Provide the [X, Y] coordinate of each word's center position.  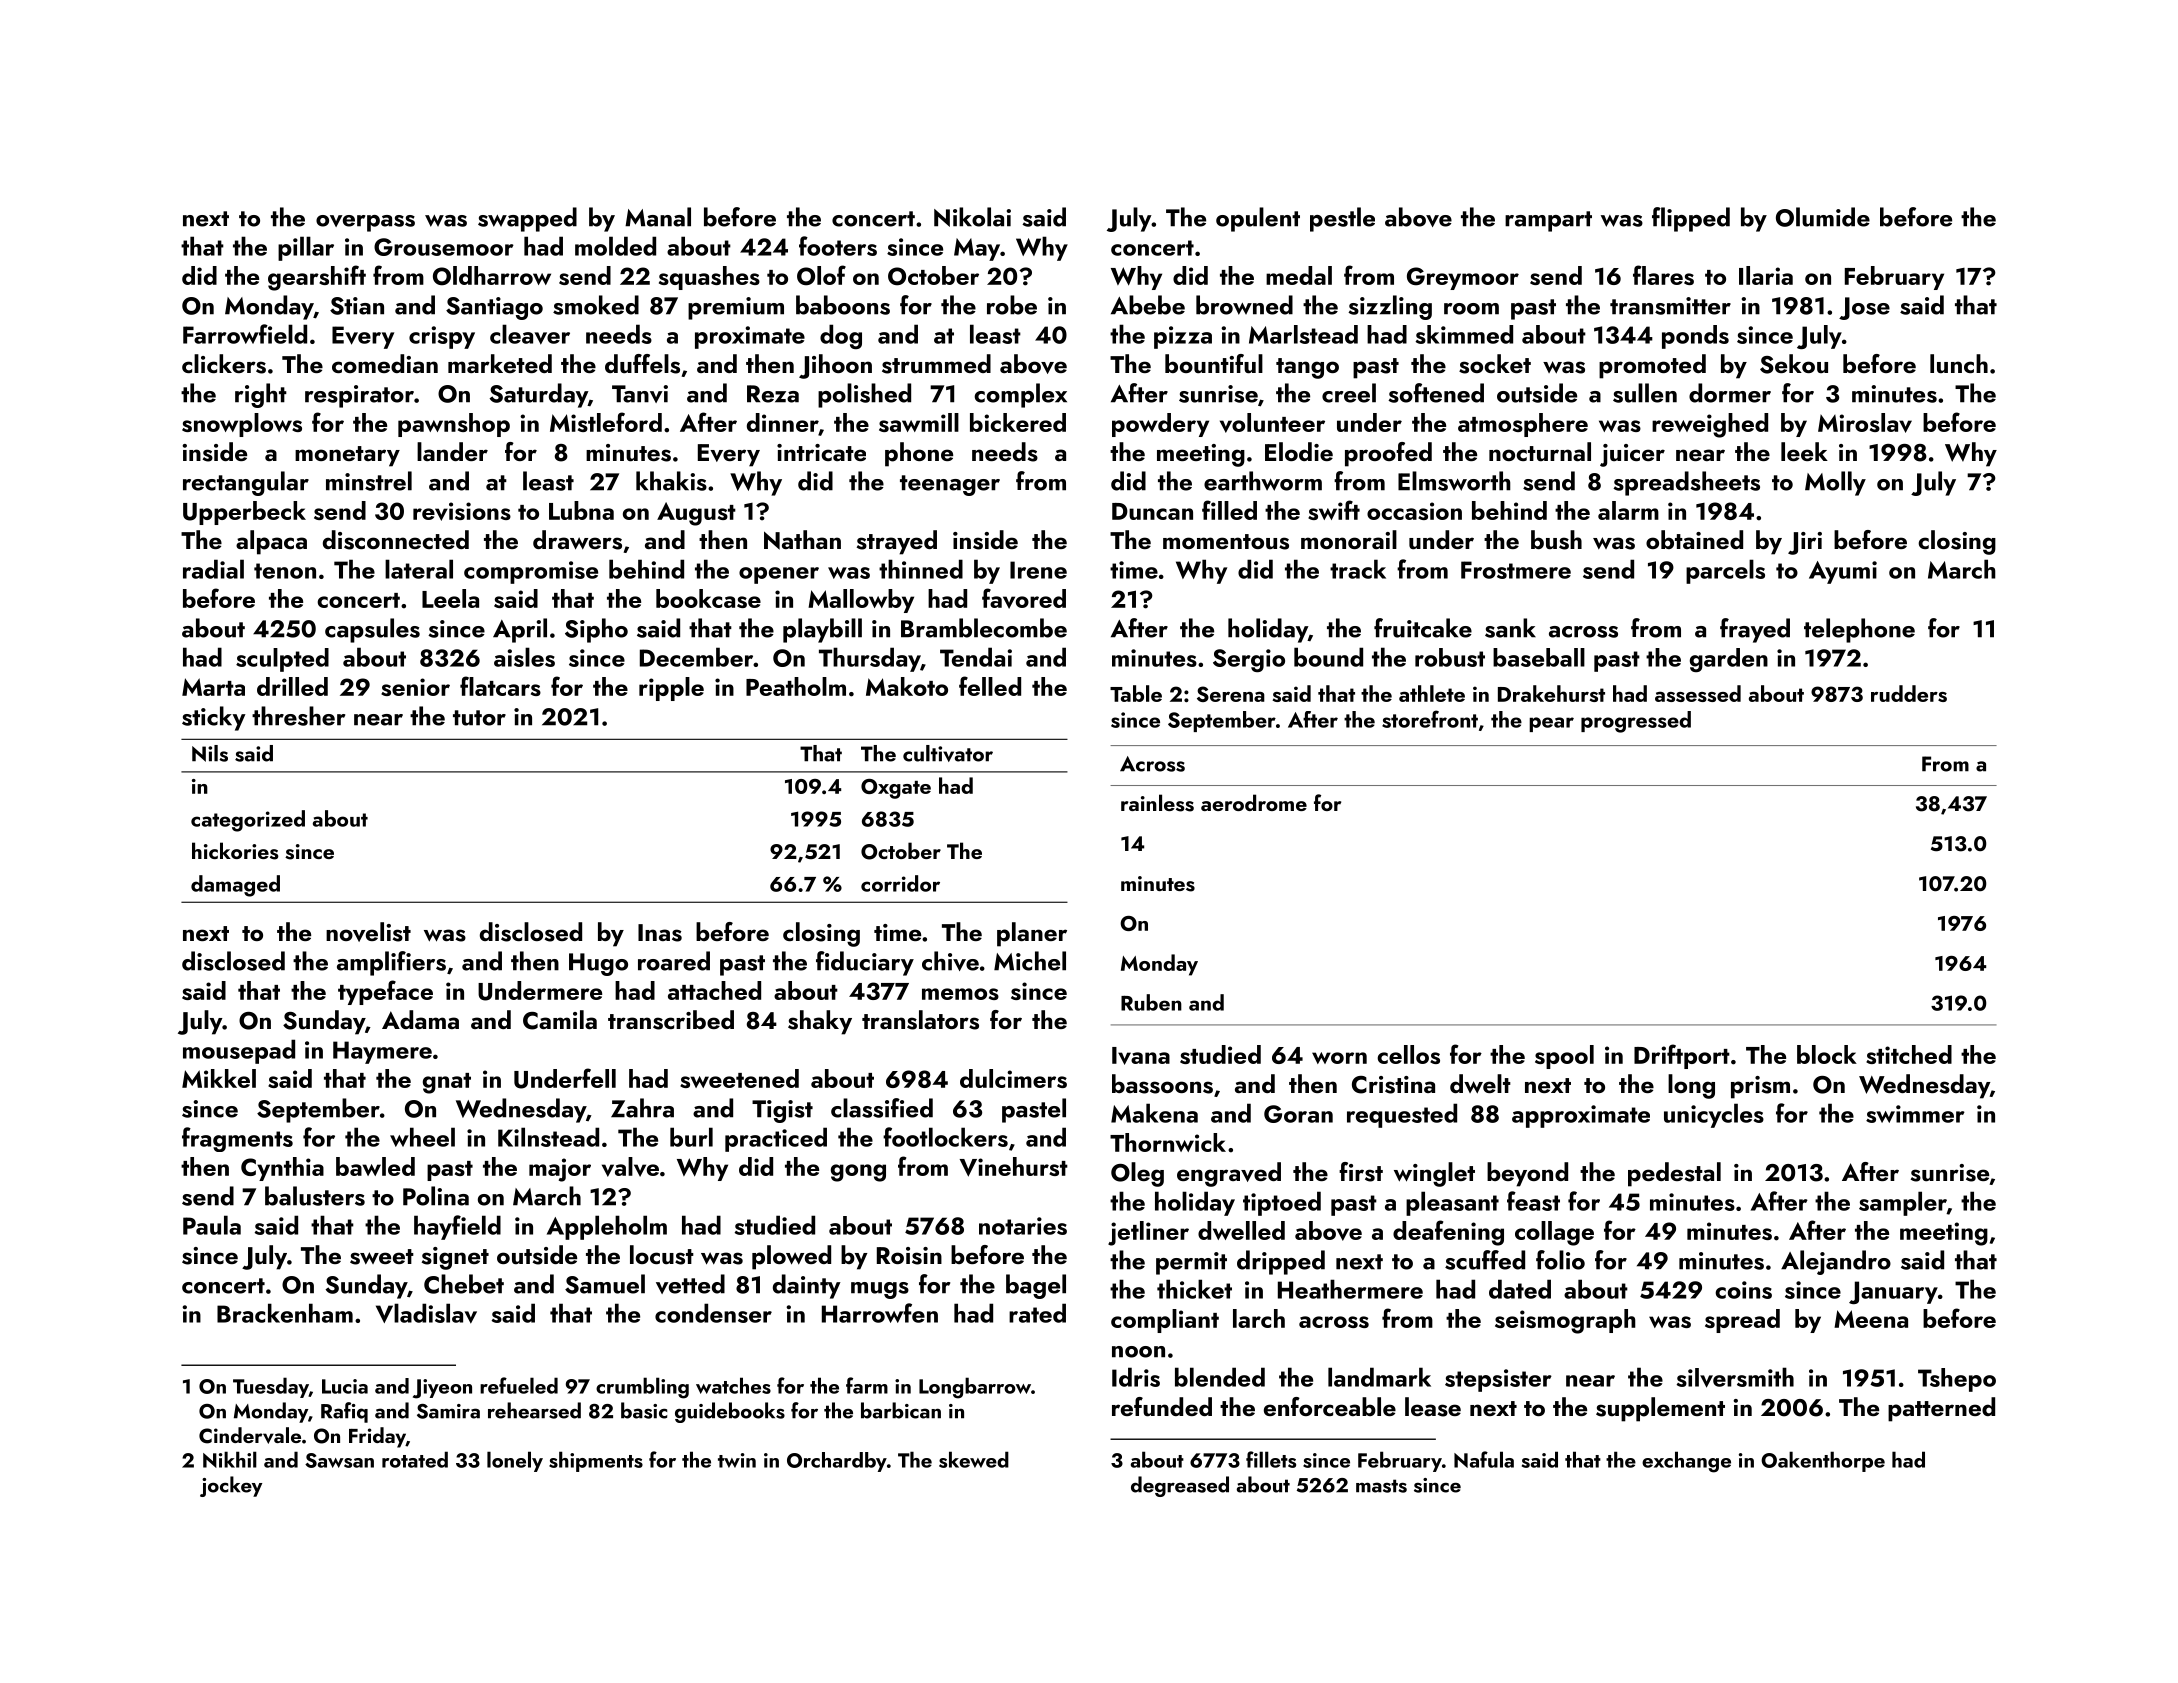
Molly [1835, 483]
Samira [448, 1411]
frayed [1755, 630]
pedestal [1674, 1174]
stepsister [1498, 1380]
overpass [365, 223]
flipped [1691, 219]
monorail [1349, 539]
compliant [1165, 1321]
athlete [1432, 693]
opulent [1258, 219]
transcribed [671, 1020]
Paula [212, 1225]
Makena [1154, 1113]
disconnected [396, 540]
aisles [524, 657]
